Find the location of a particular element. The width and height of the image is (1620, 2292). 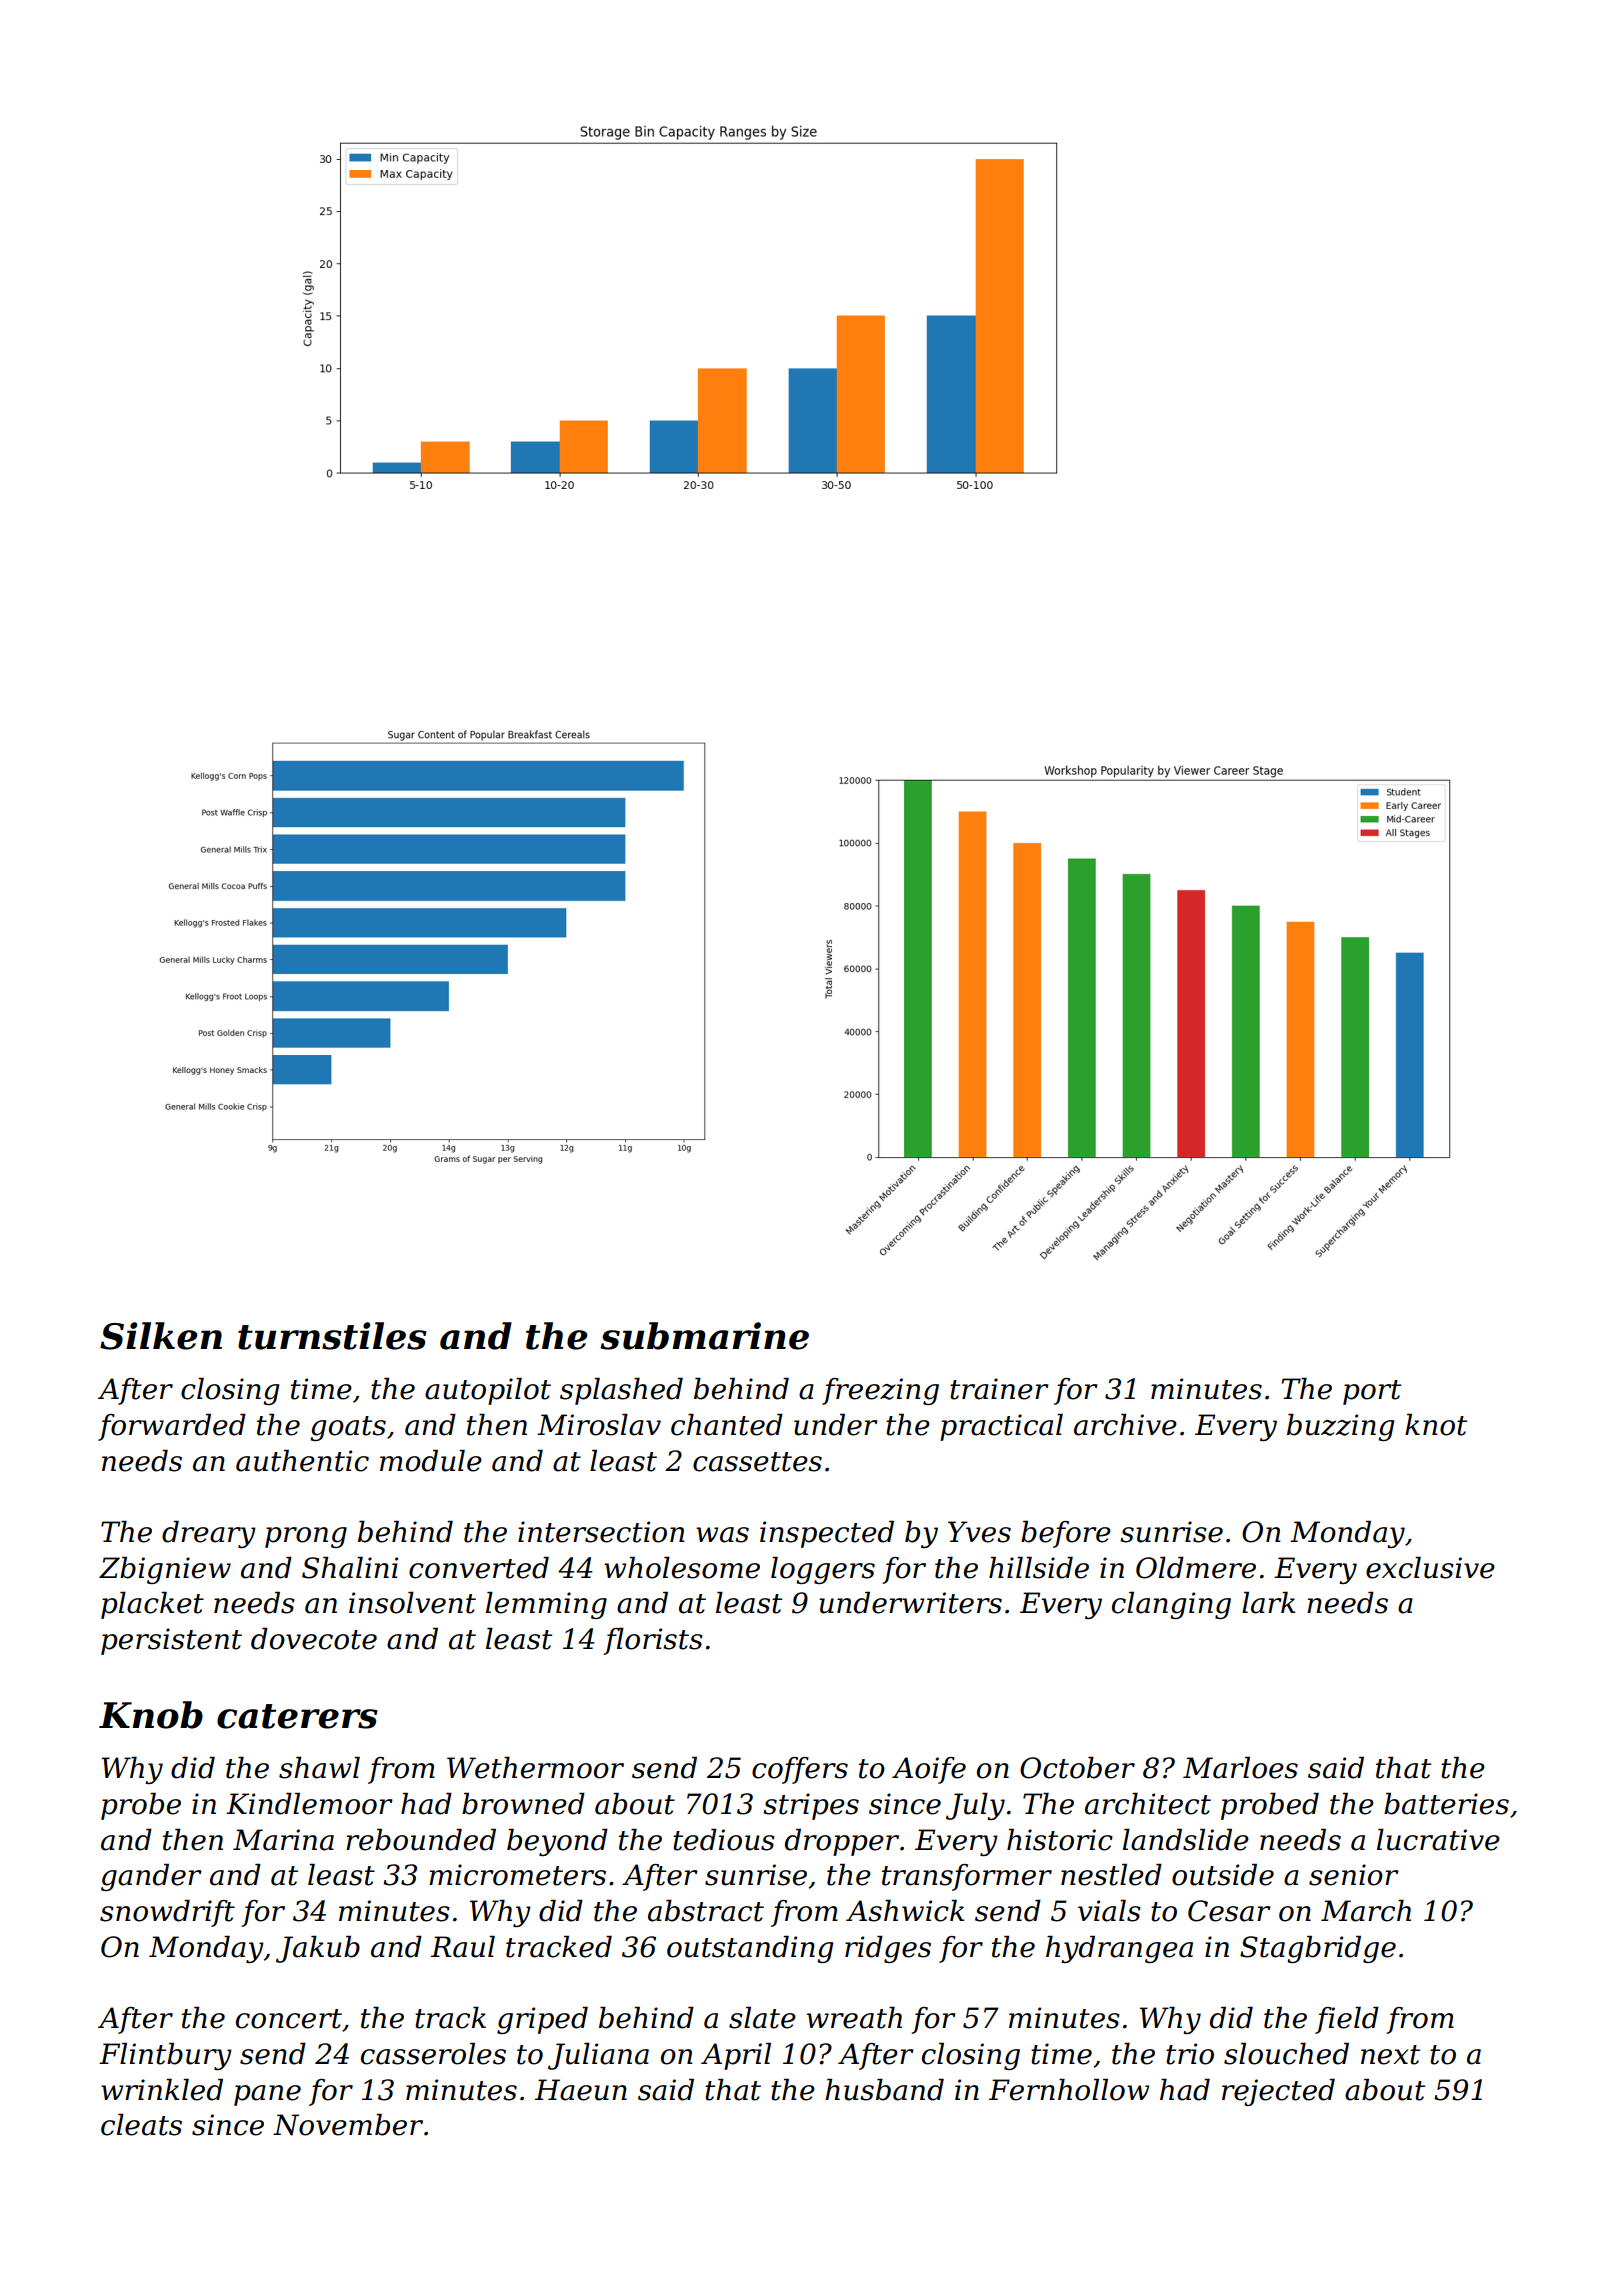

Juliana is located at coordinates (598, 2056).
